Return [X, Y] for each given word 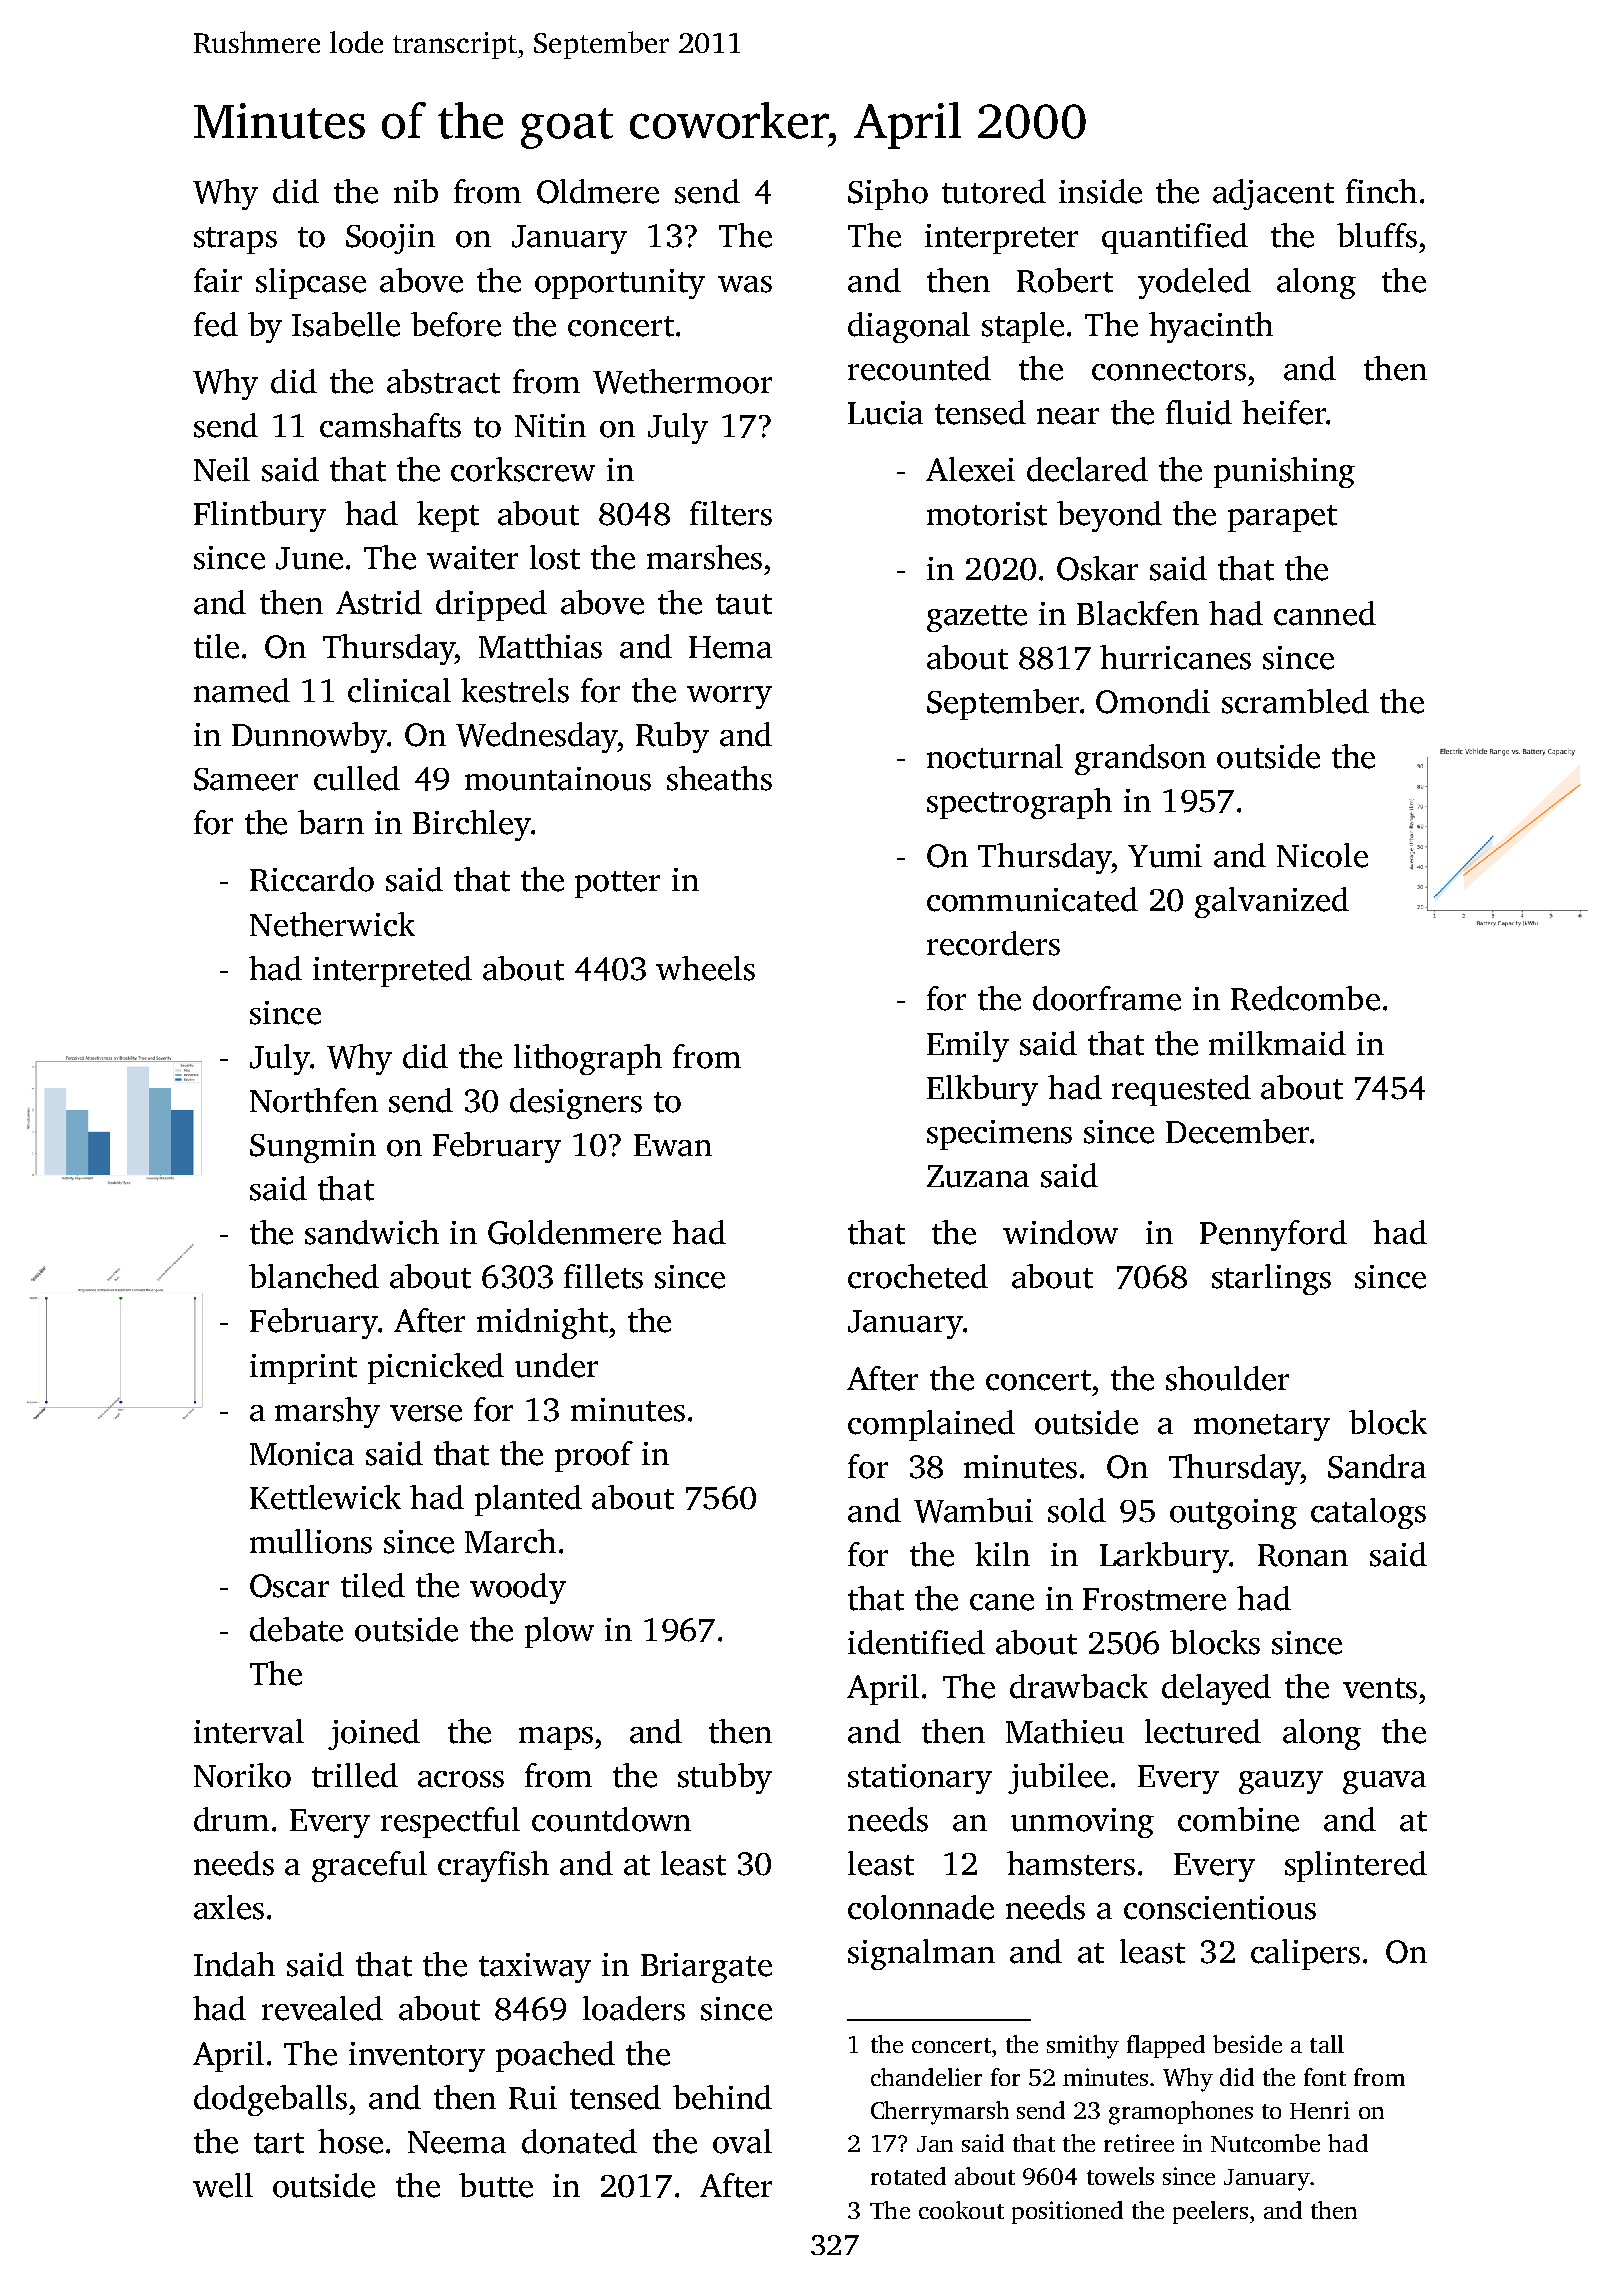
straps [235, 240]
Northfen [314, 1100]
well [223, 2185]
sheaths [719, 778]
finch [1381, 191]
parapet [1282, 518]
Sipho [888, 194]
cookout [961, 2210]
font [1325, 2077]
